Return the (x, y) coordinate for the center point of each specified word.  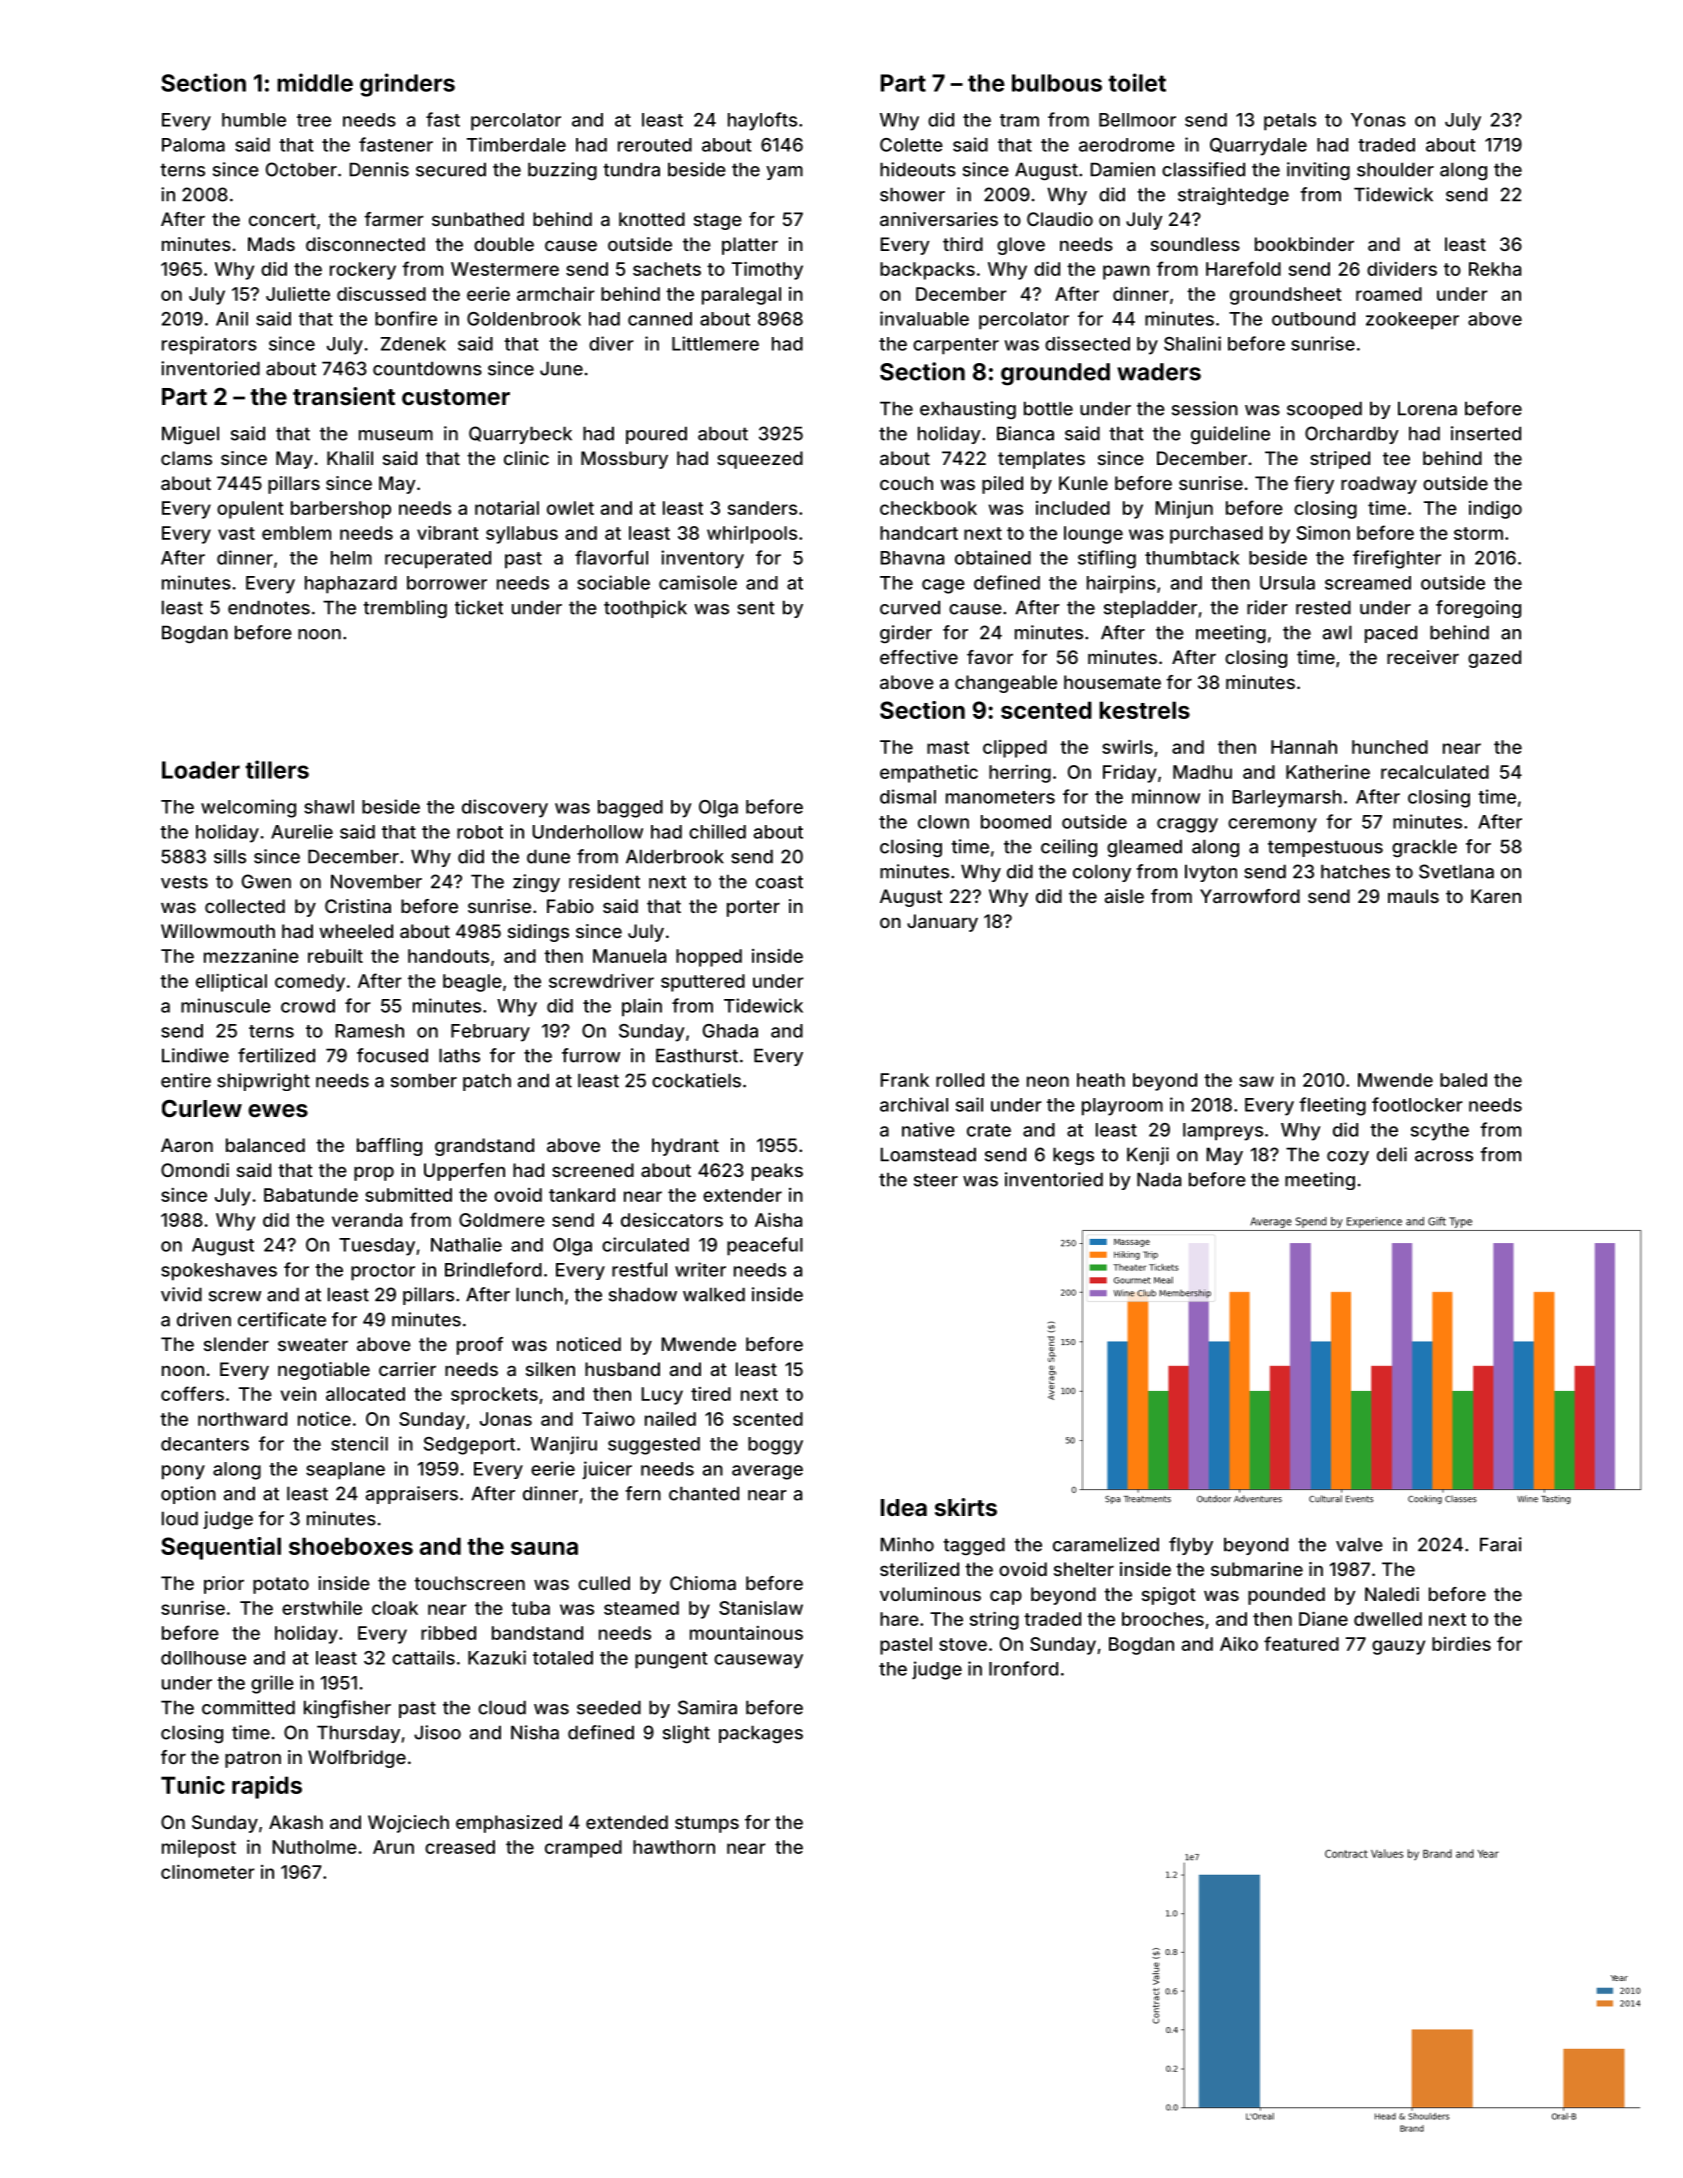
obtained (993, 557)
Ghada (730, 1031)
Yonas (1378, 120)
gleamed (1144, 848)
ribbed (448, 1633)
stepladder (1150, 609)
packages (761, 1734)
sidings (538, 933)
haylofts (762, 121)
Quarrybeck (520, 435)
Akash (296, 1822)
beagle (472, 983)
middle (315, 82)
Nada (1159, 1179)
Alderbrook (675, 856)
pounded (1286, 1596)
